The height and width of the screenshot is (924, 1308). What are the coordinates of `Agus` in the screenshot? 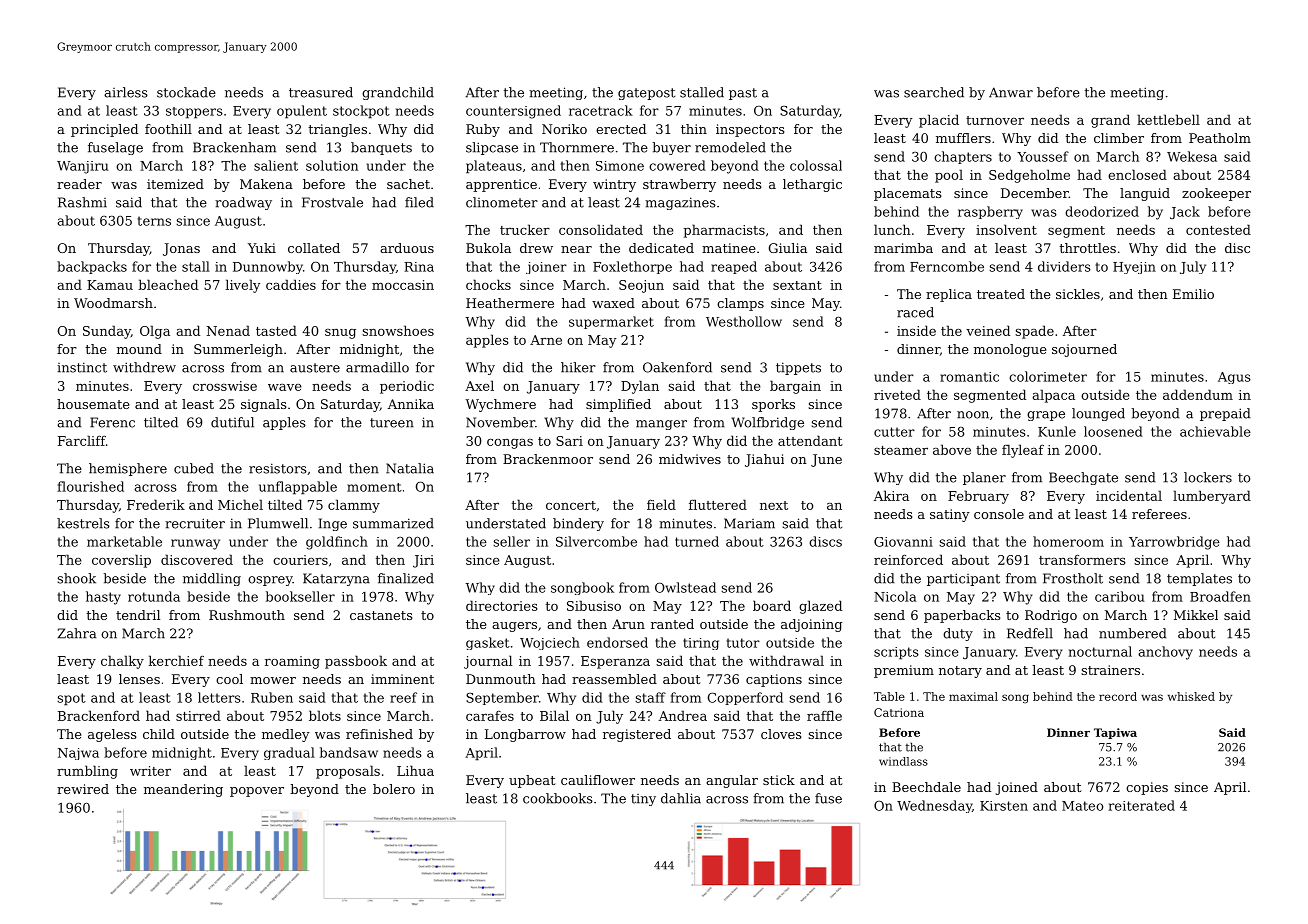 It's located at (1234, 378).
